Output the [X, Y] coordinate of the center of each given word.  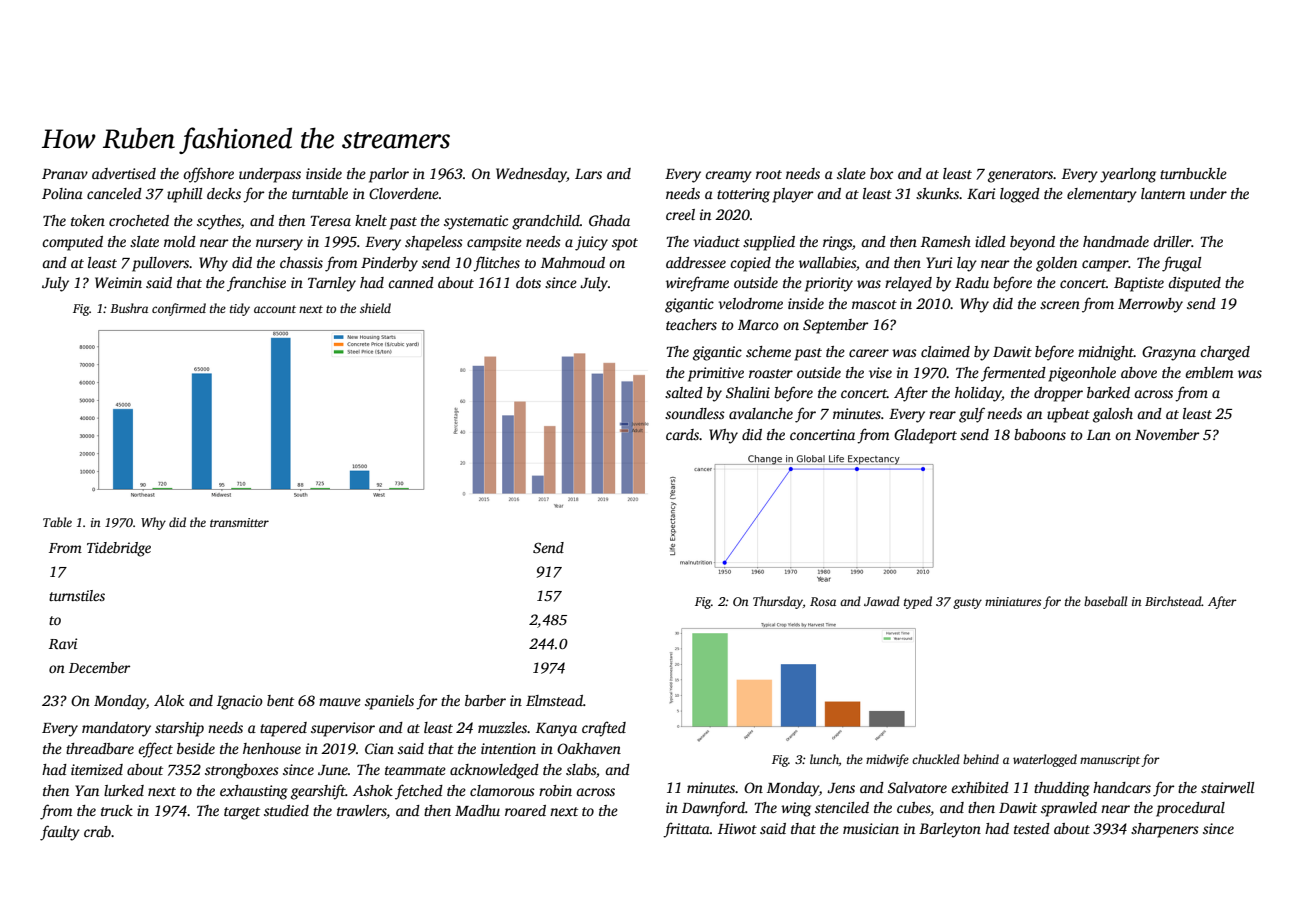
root [769, 174]
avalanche [761, 413]
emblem [1209, 372]
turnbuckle [1193, 173]
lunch [824, 759]
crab [97, 831]
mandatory [116, 729]
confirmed [179, 309]
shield [375, 308]
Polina [62, 193]
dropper [1058, 394]
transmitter [239, 522]
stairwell [1227, 787]
